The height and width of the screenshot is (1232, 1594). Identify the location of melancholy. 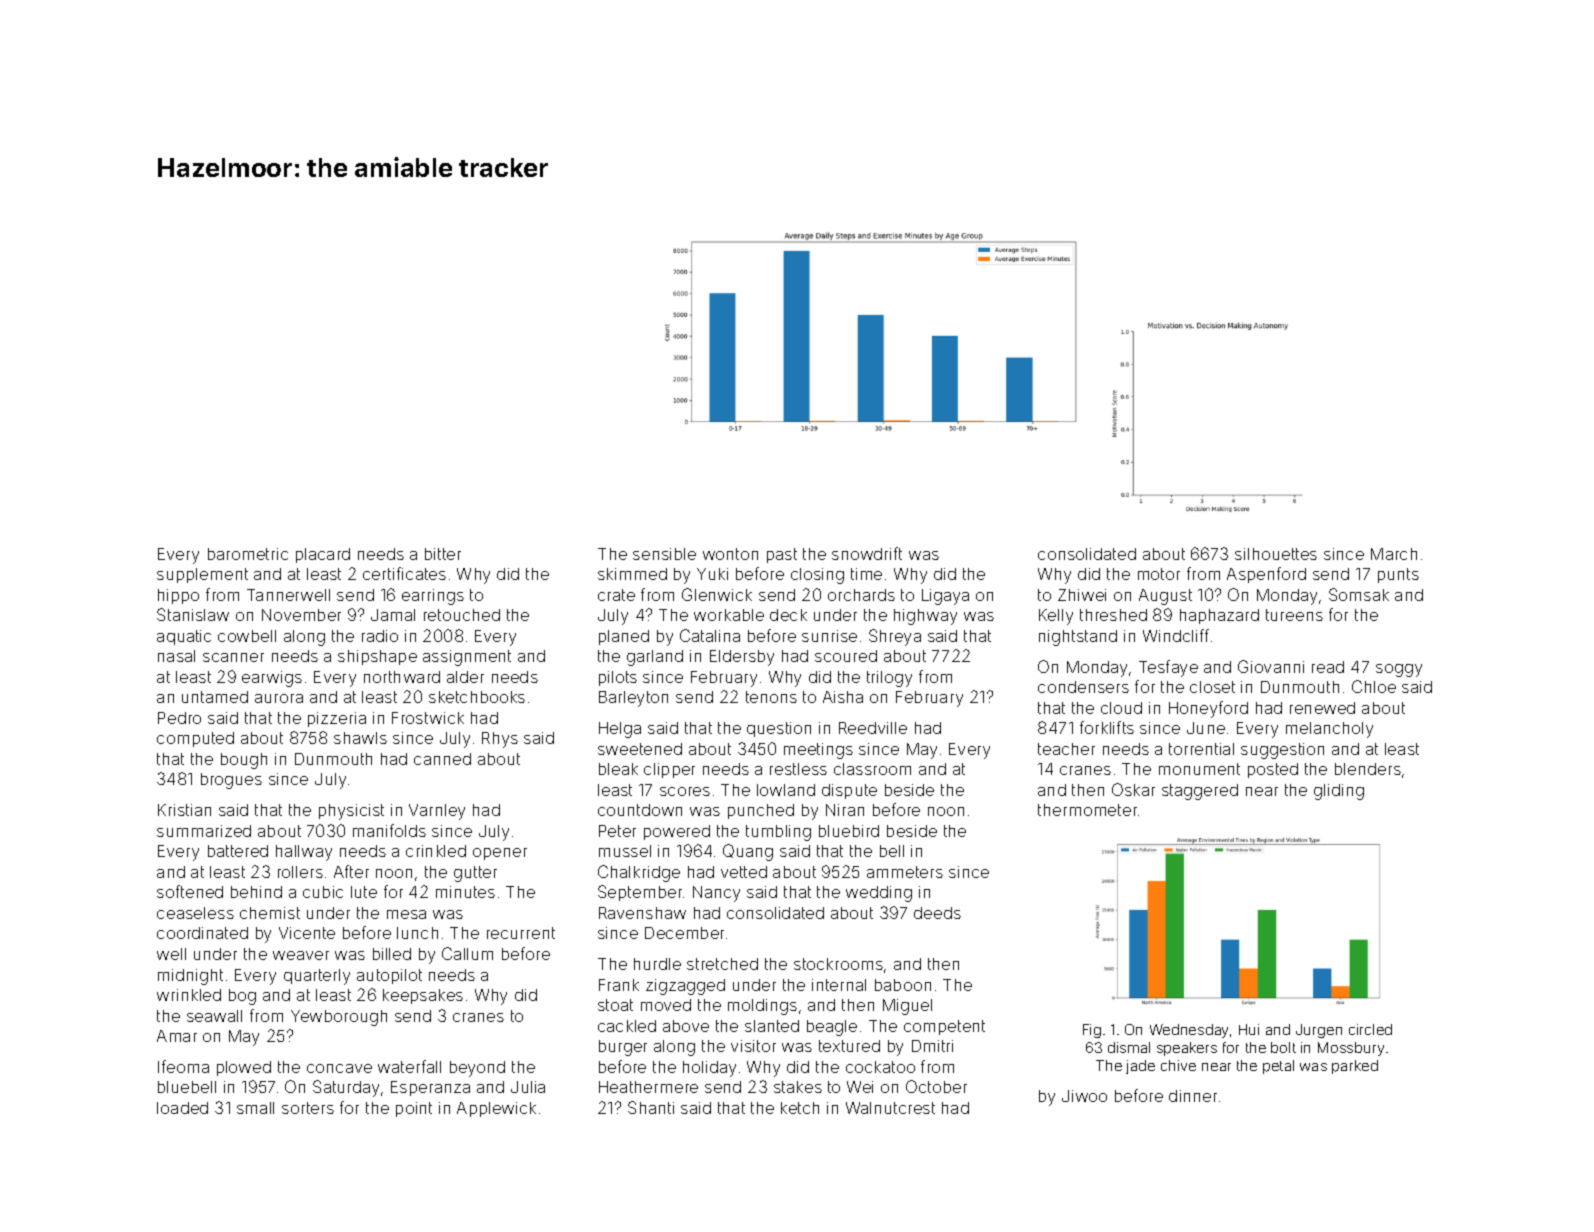
(1329, 730).
